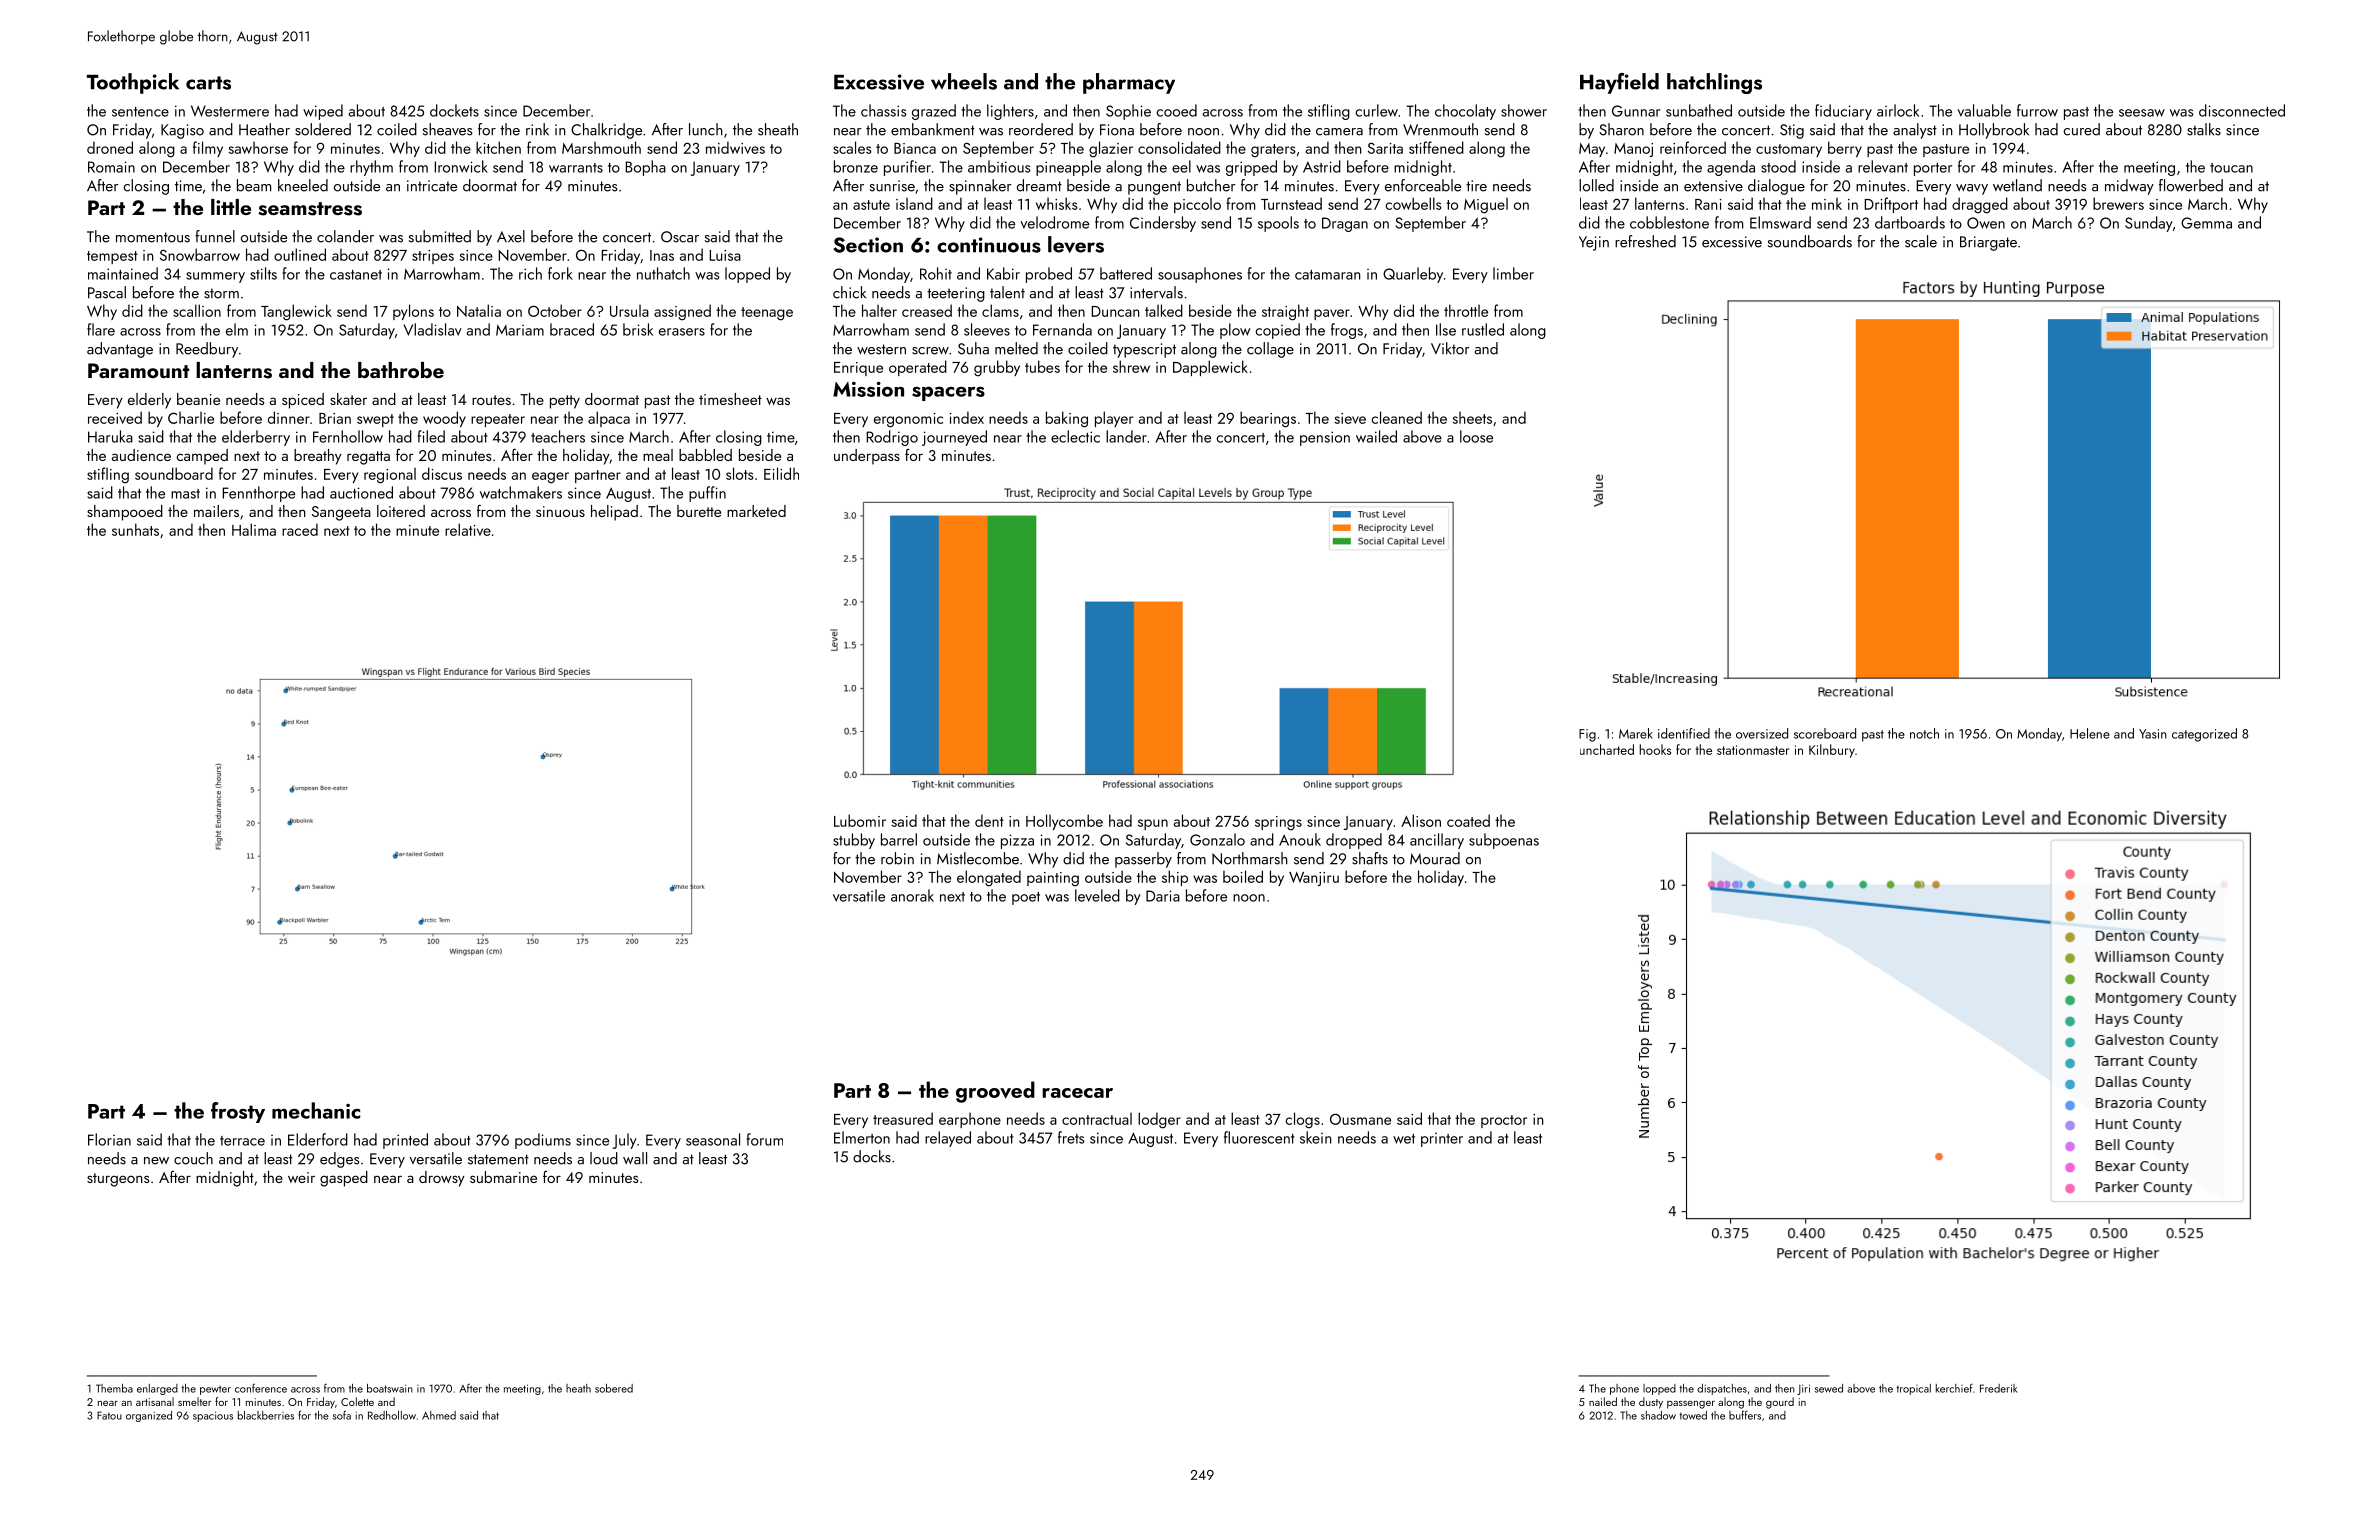 The height and width of the screenshot is (1540, 2380). What do you see at coordinates (1988, 243) in the screenshot?
I see `Briargate` at bounding box center [1988, 243].
